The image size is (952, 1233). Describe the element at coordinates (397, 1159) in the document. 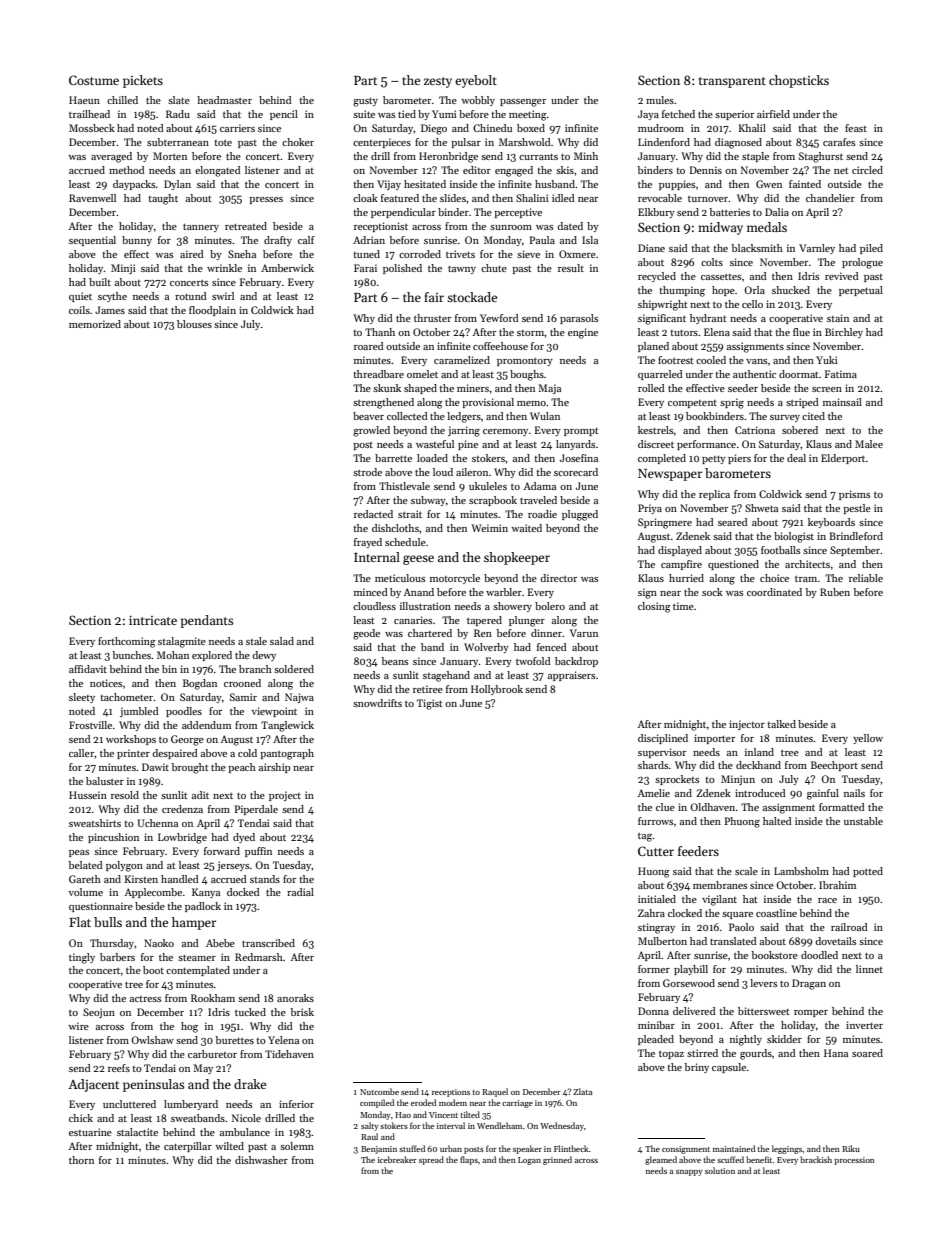

I see `icebreaker` at that location.
